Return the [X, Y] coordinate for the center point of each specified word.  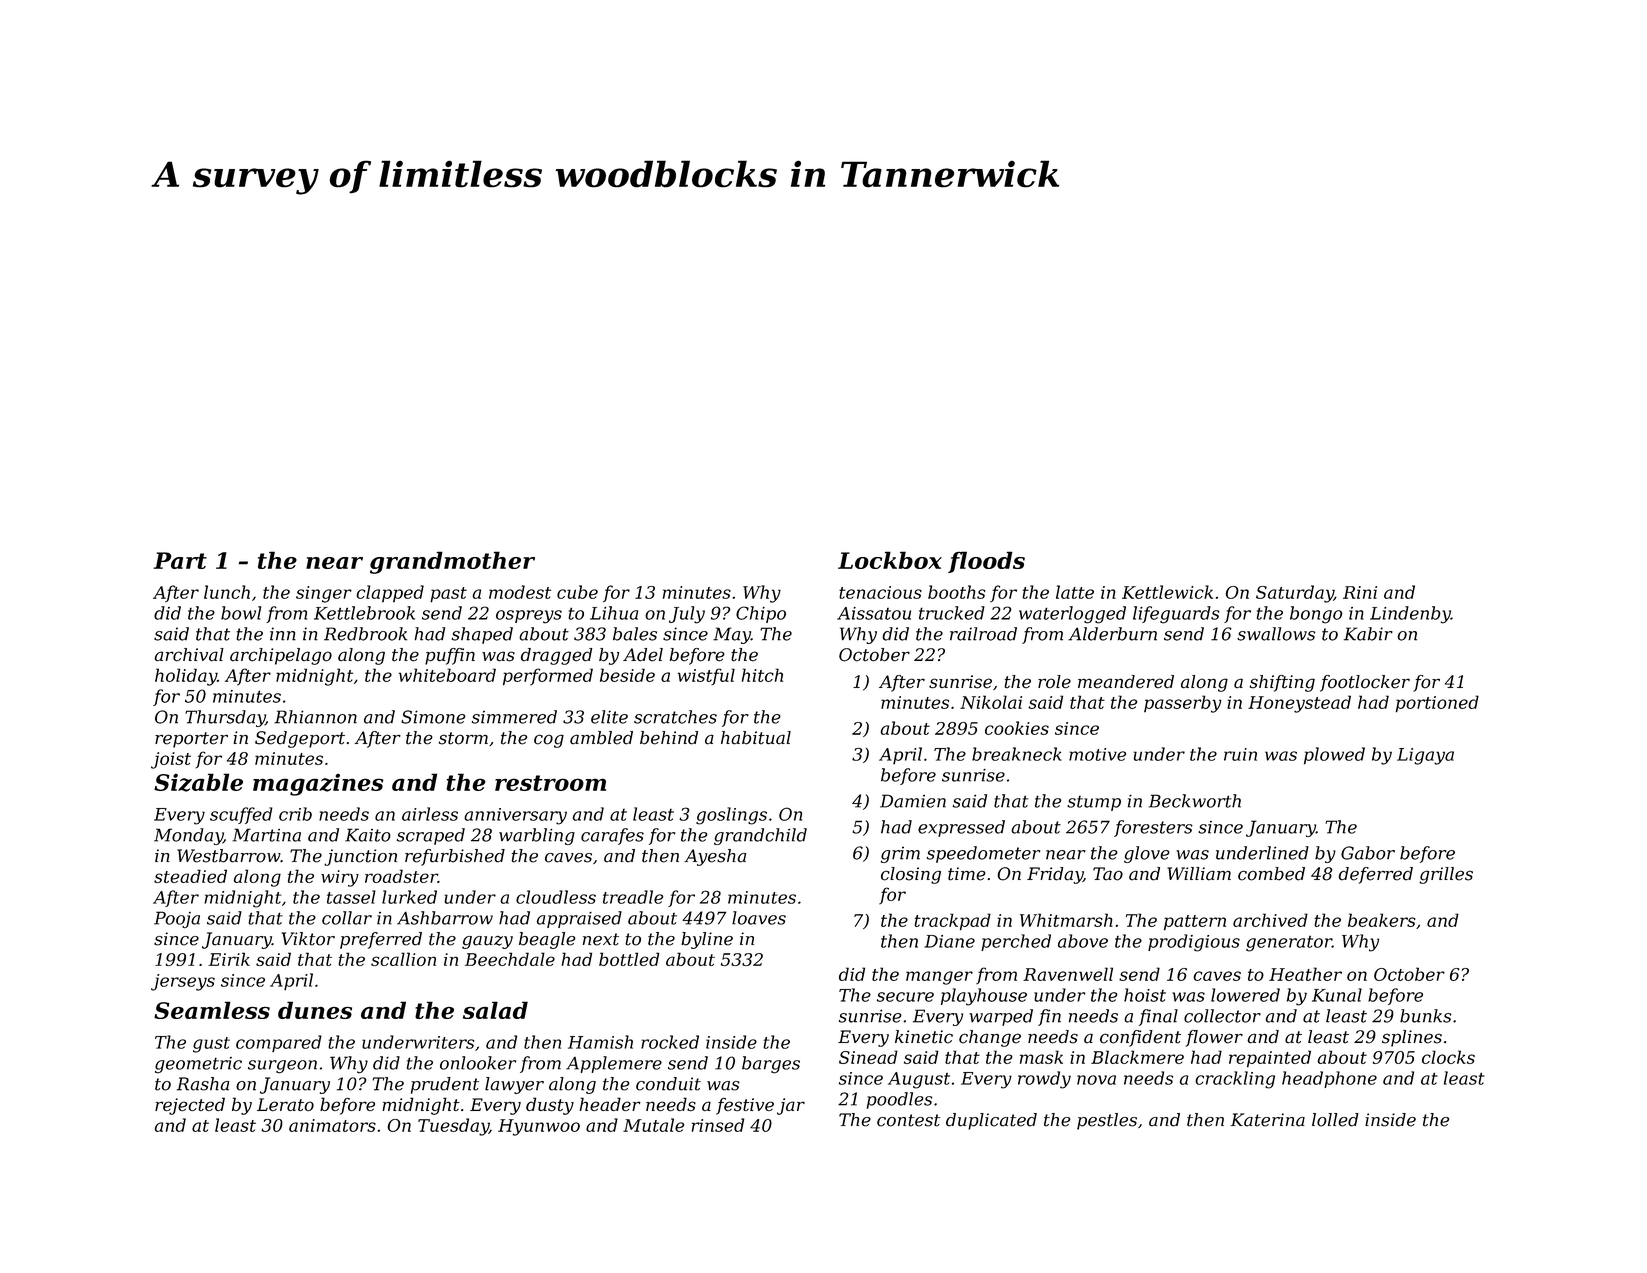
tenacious [880, 592]
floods [986, 562]
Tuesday [453, 1127]
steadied [190, 876]
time [967, 874]
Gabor [1368, 853]
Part [180, 560]
